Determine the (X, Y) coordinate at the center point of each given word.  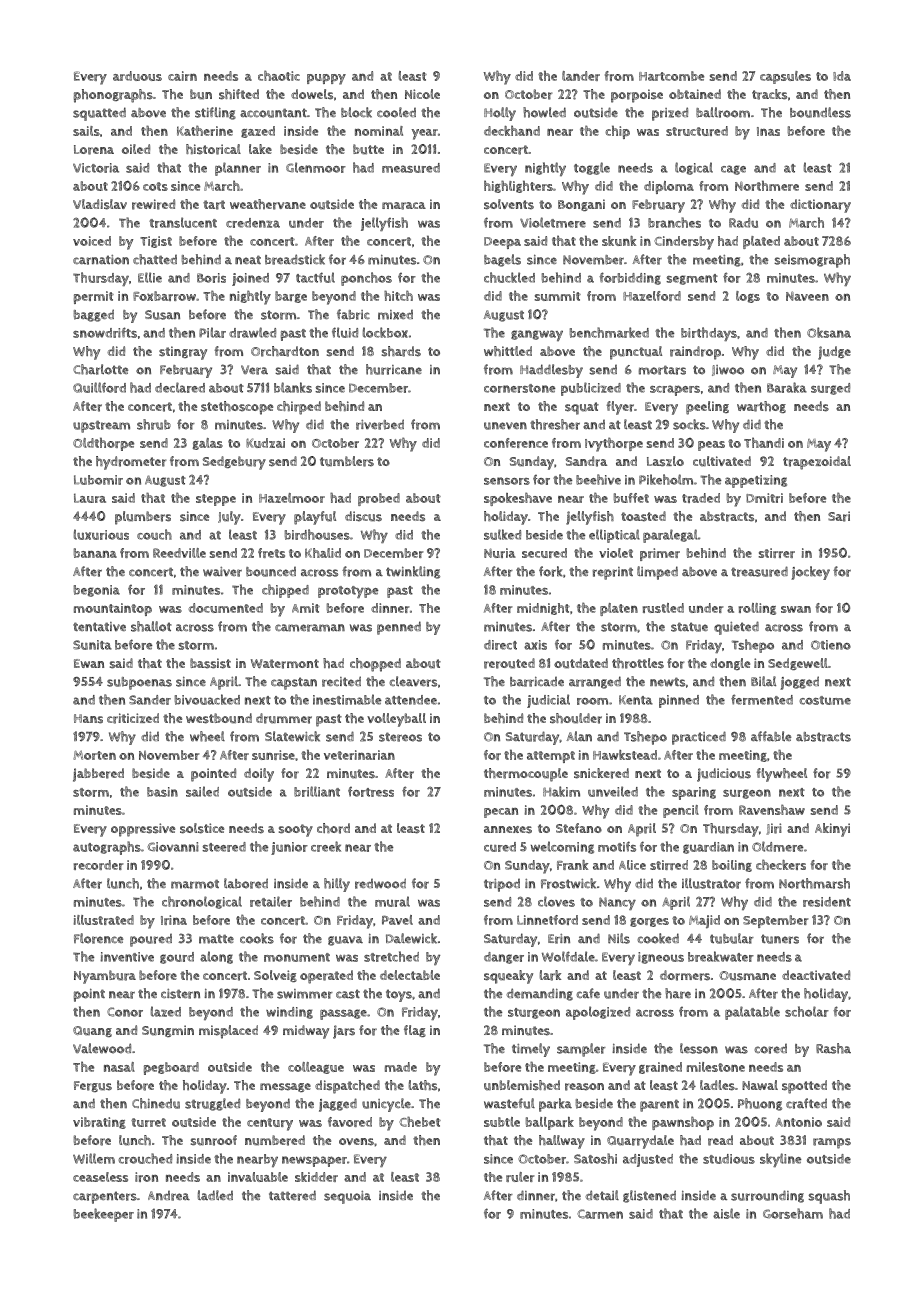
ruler (520, 1177)
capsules (785, 77)
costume (825, 700)
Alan (579, 736)
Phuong (760, 1104)
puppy (326, 79)
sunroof (214, 1140)
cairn (182, 76)
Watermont (285, 664)
